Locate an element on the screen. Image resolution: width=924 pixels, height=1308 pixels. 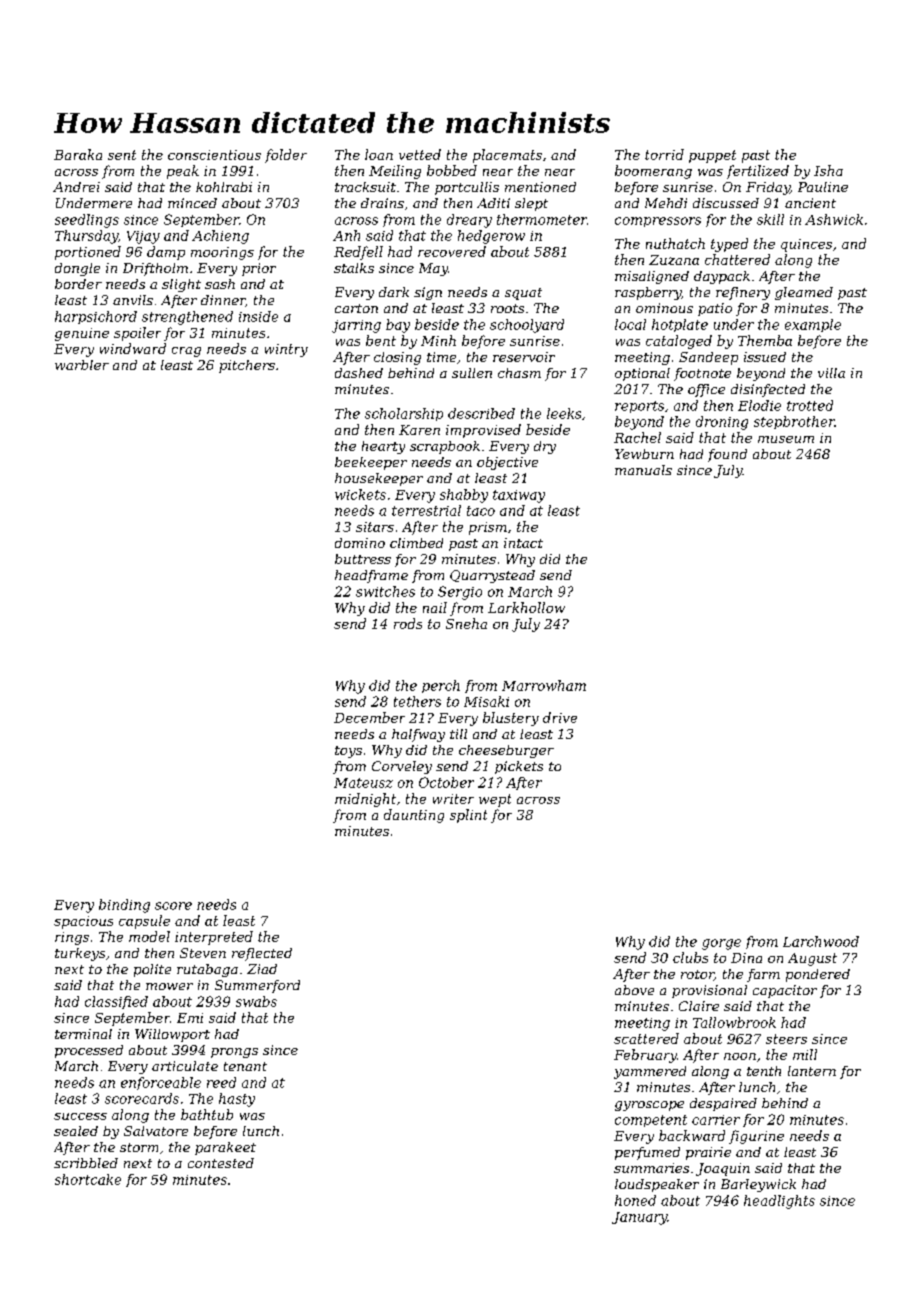
terminal is located at coordinates (83, 1034).
